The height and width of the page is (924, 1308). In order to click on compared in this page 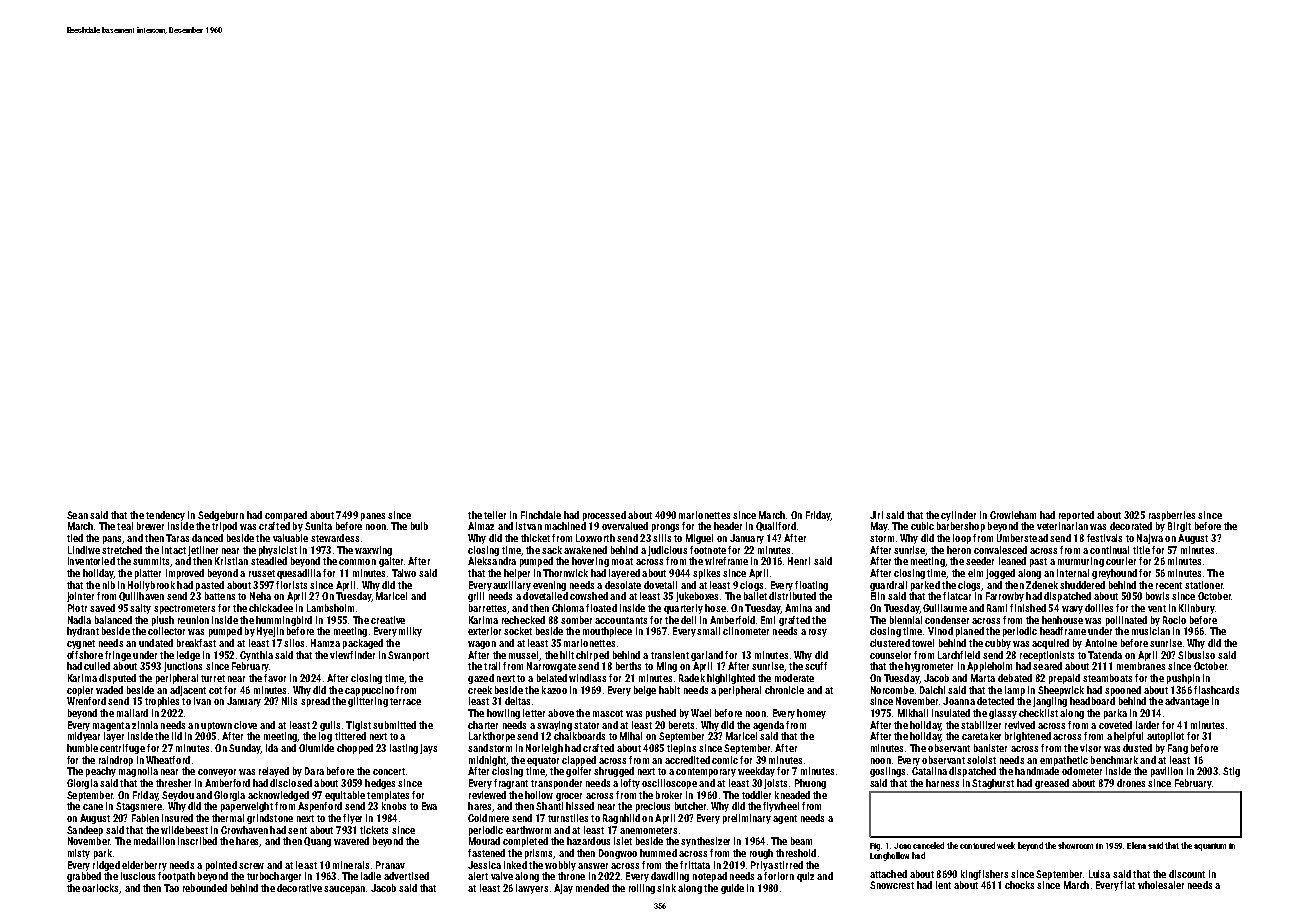, I will do `click(286, 516)`.
